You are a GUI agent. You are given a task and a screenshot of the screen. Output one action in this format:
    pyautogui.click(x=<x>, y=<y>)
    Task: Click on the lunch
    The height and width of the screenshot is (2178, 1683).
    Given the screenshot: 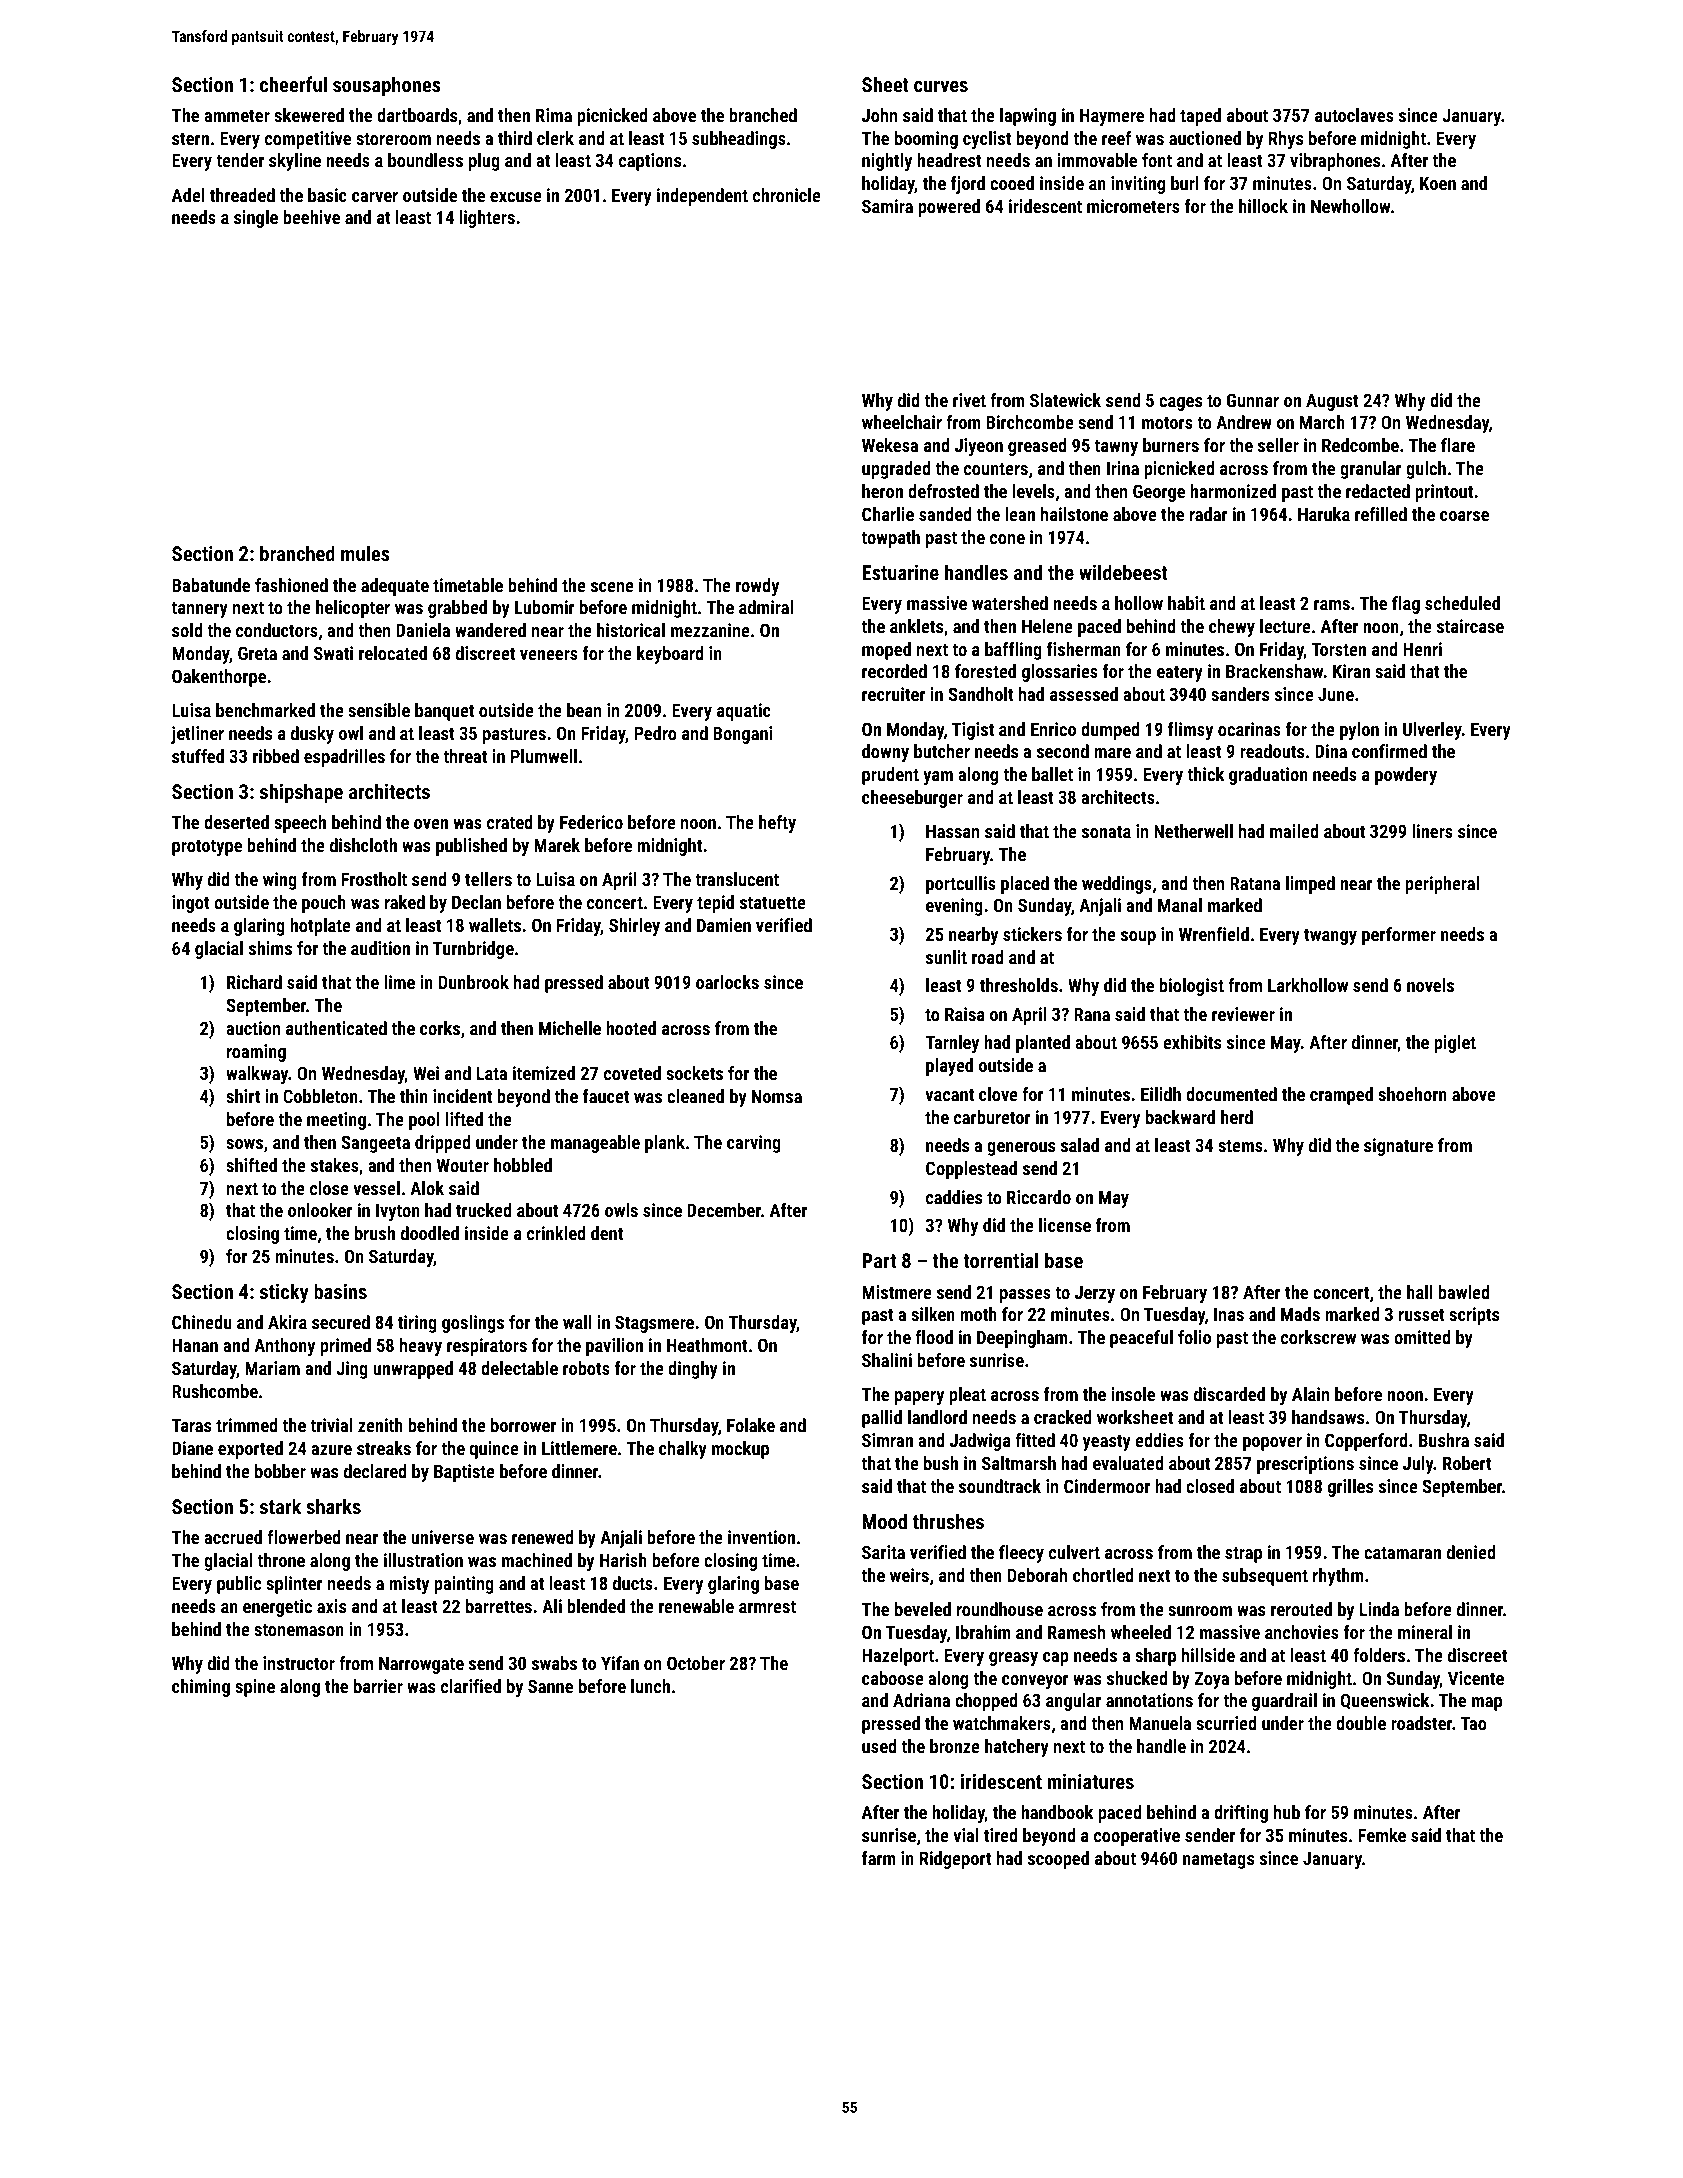 What is the action you would take?
    pyautogui.click(x=650, y=1686)
